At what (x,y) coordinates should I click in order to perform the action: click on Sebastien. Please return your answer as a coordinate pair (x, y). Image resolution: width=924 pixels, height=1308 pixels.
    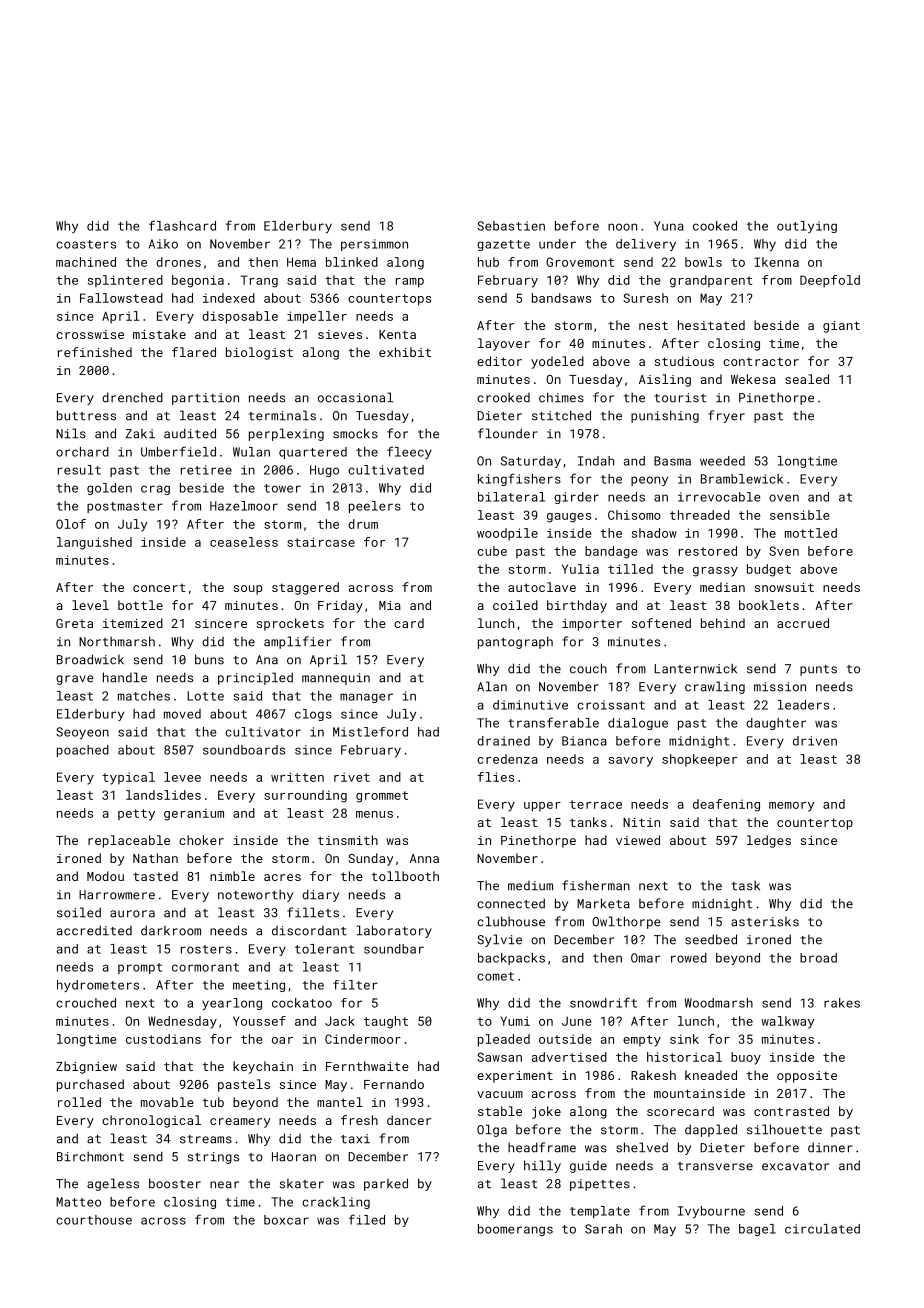
    Looking at the image, I should click on (511, 226).
